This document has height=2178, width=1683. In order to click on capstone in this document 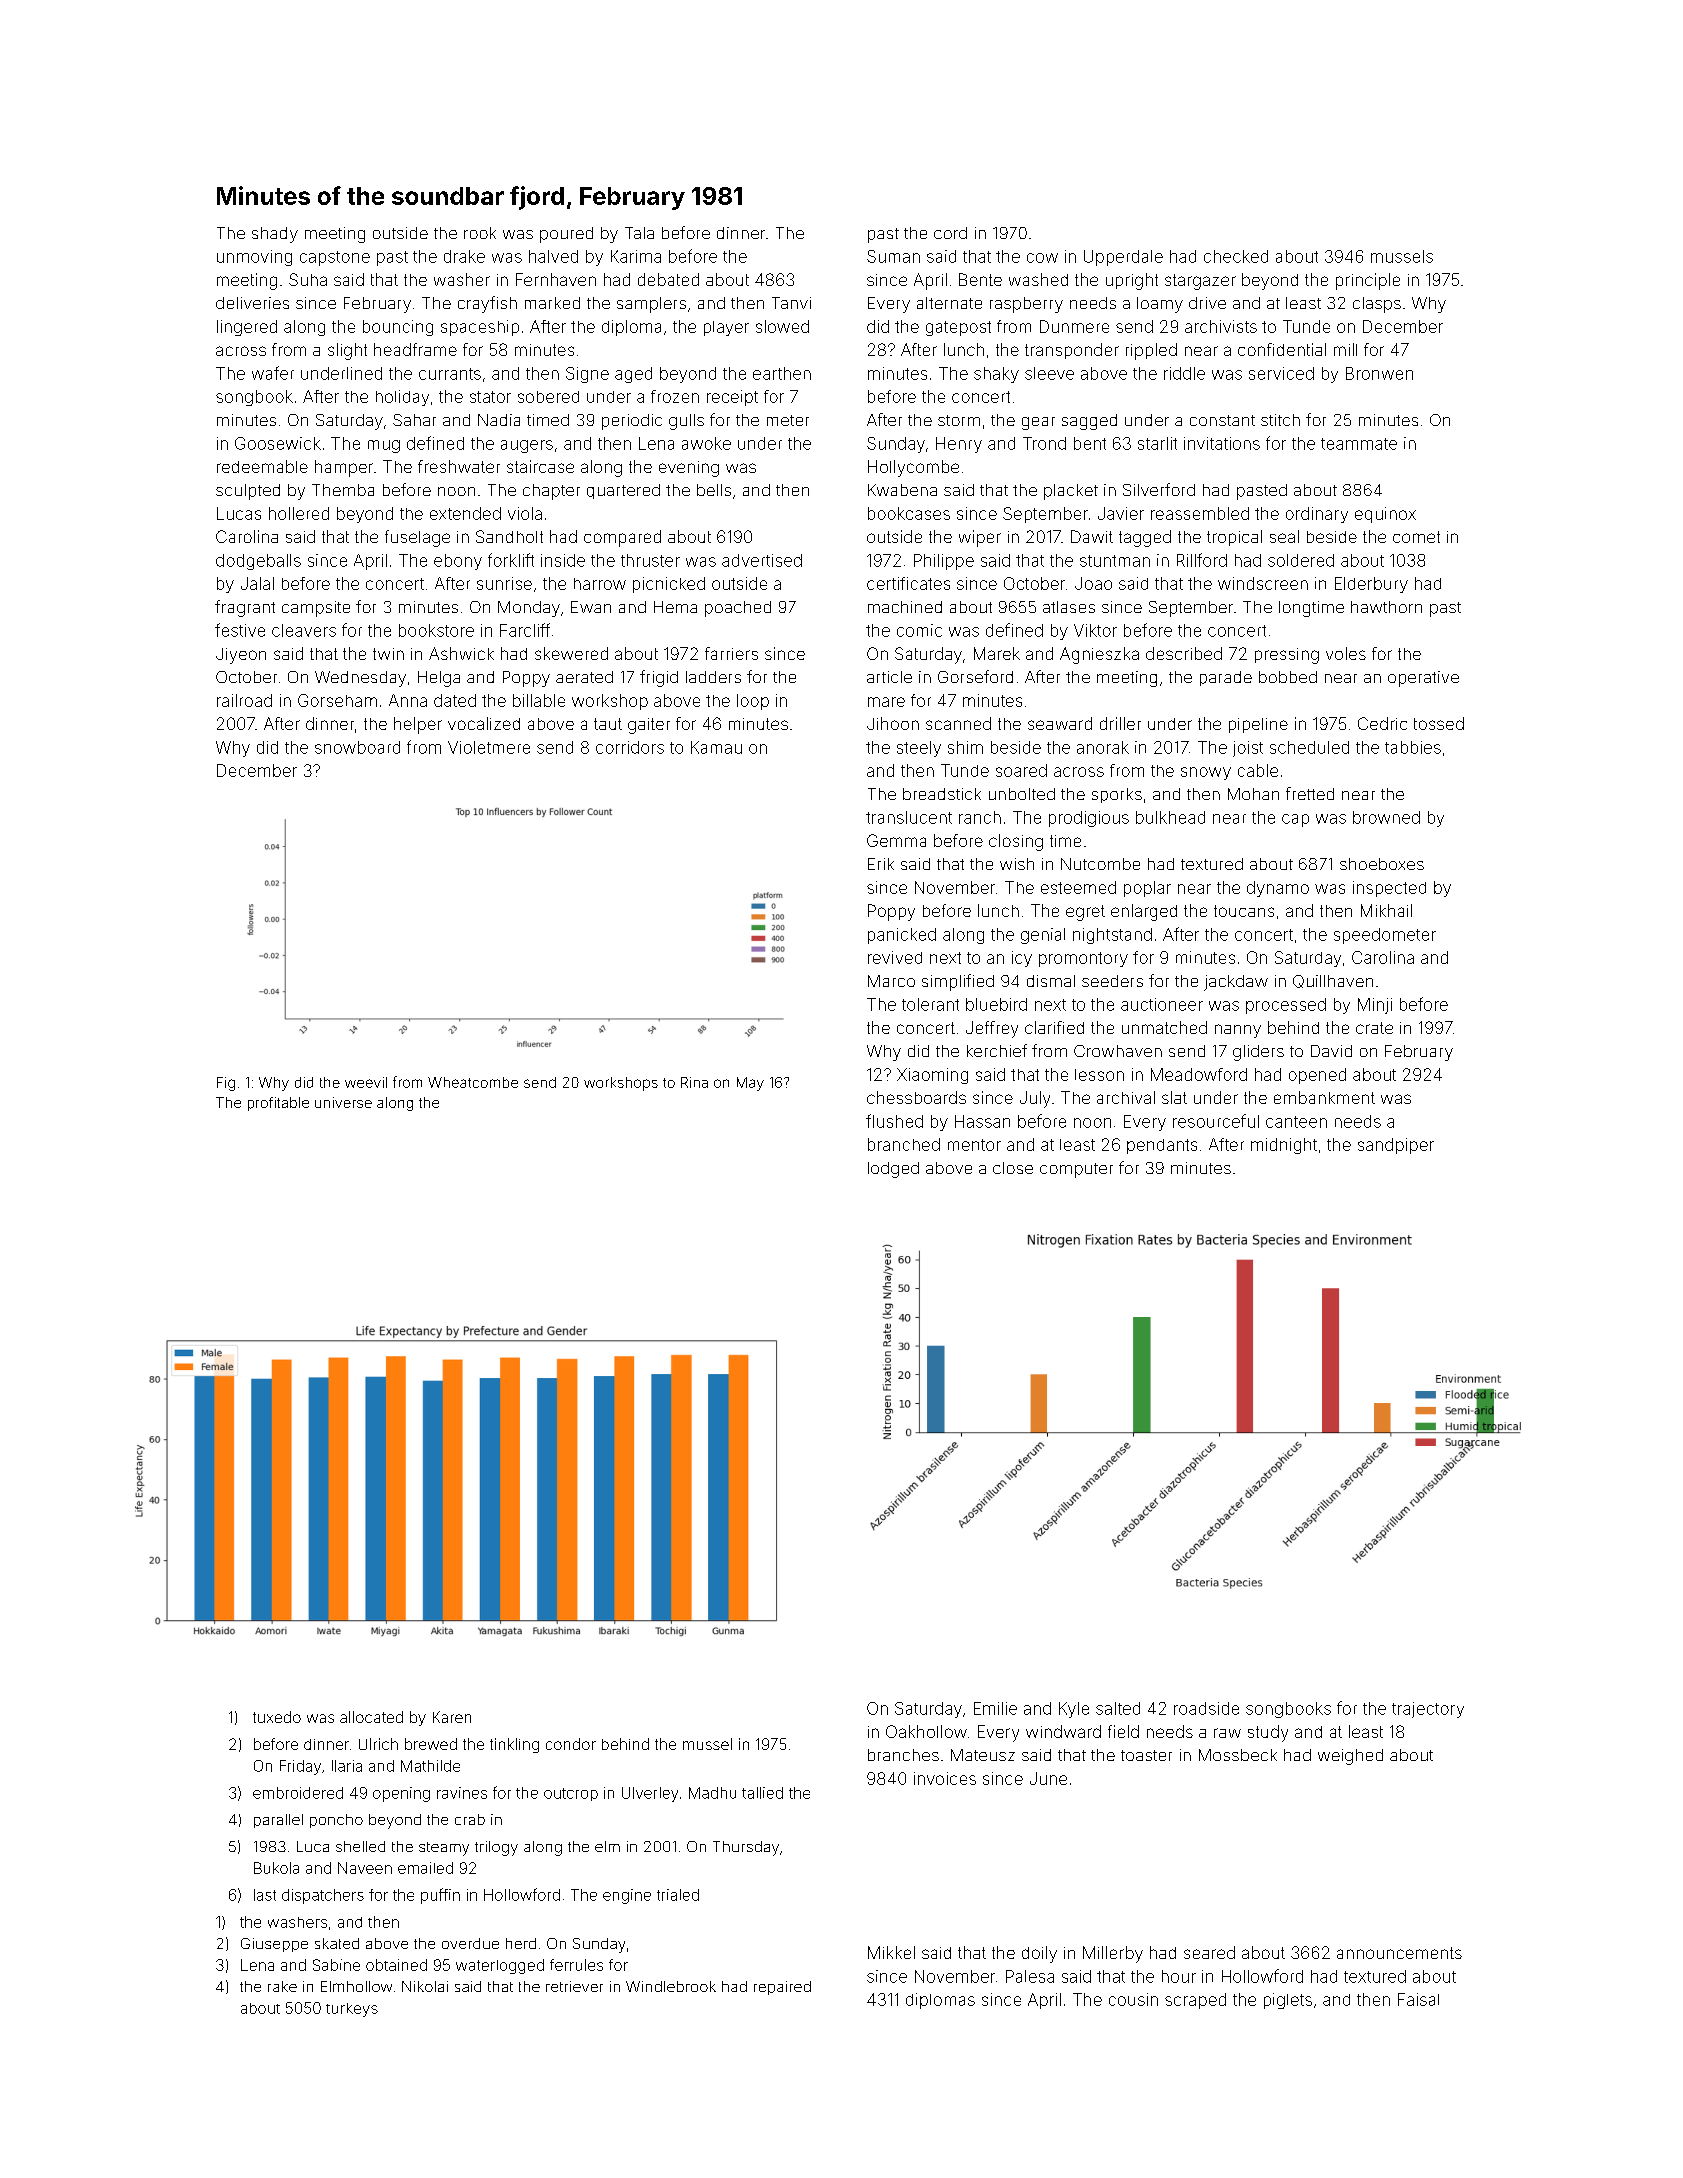, I will do `click(335, 258)`.
